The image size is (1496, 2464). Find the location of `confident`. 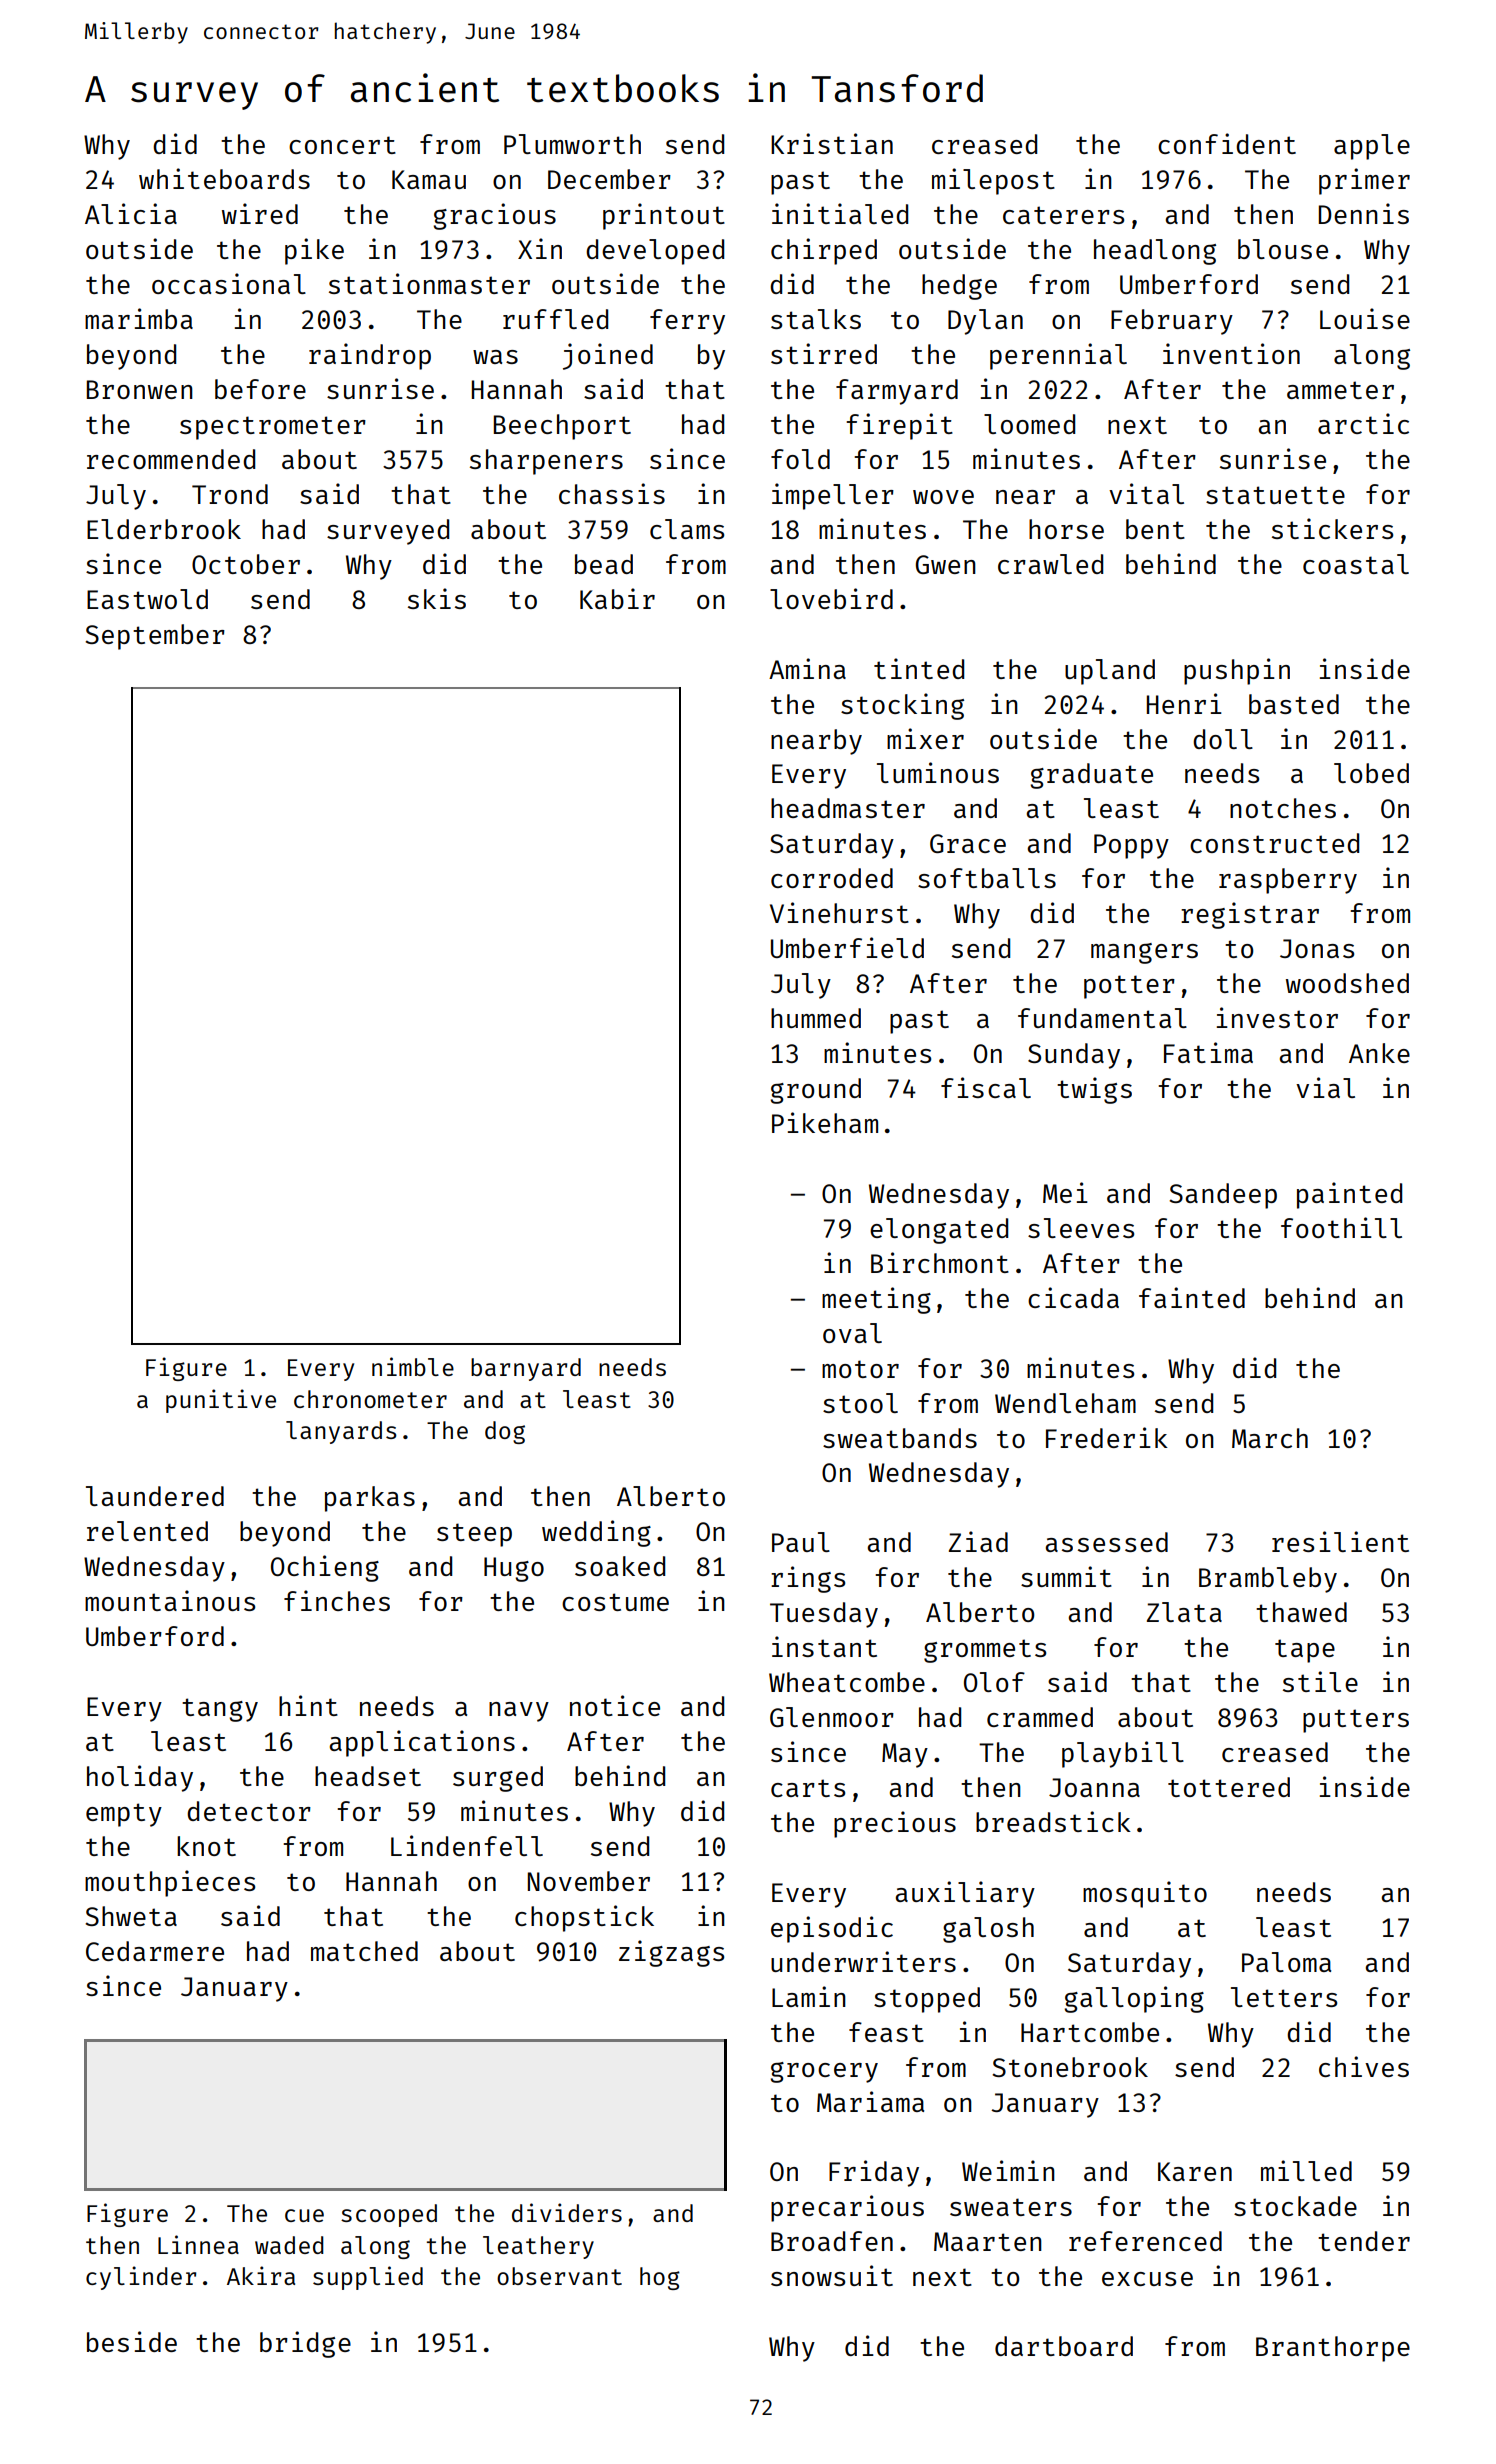

confident is located at coordinates (1227, 143).
